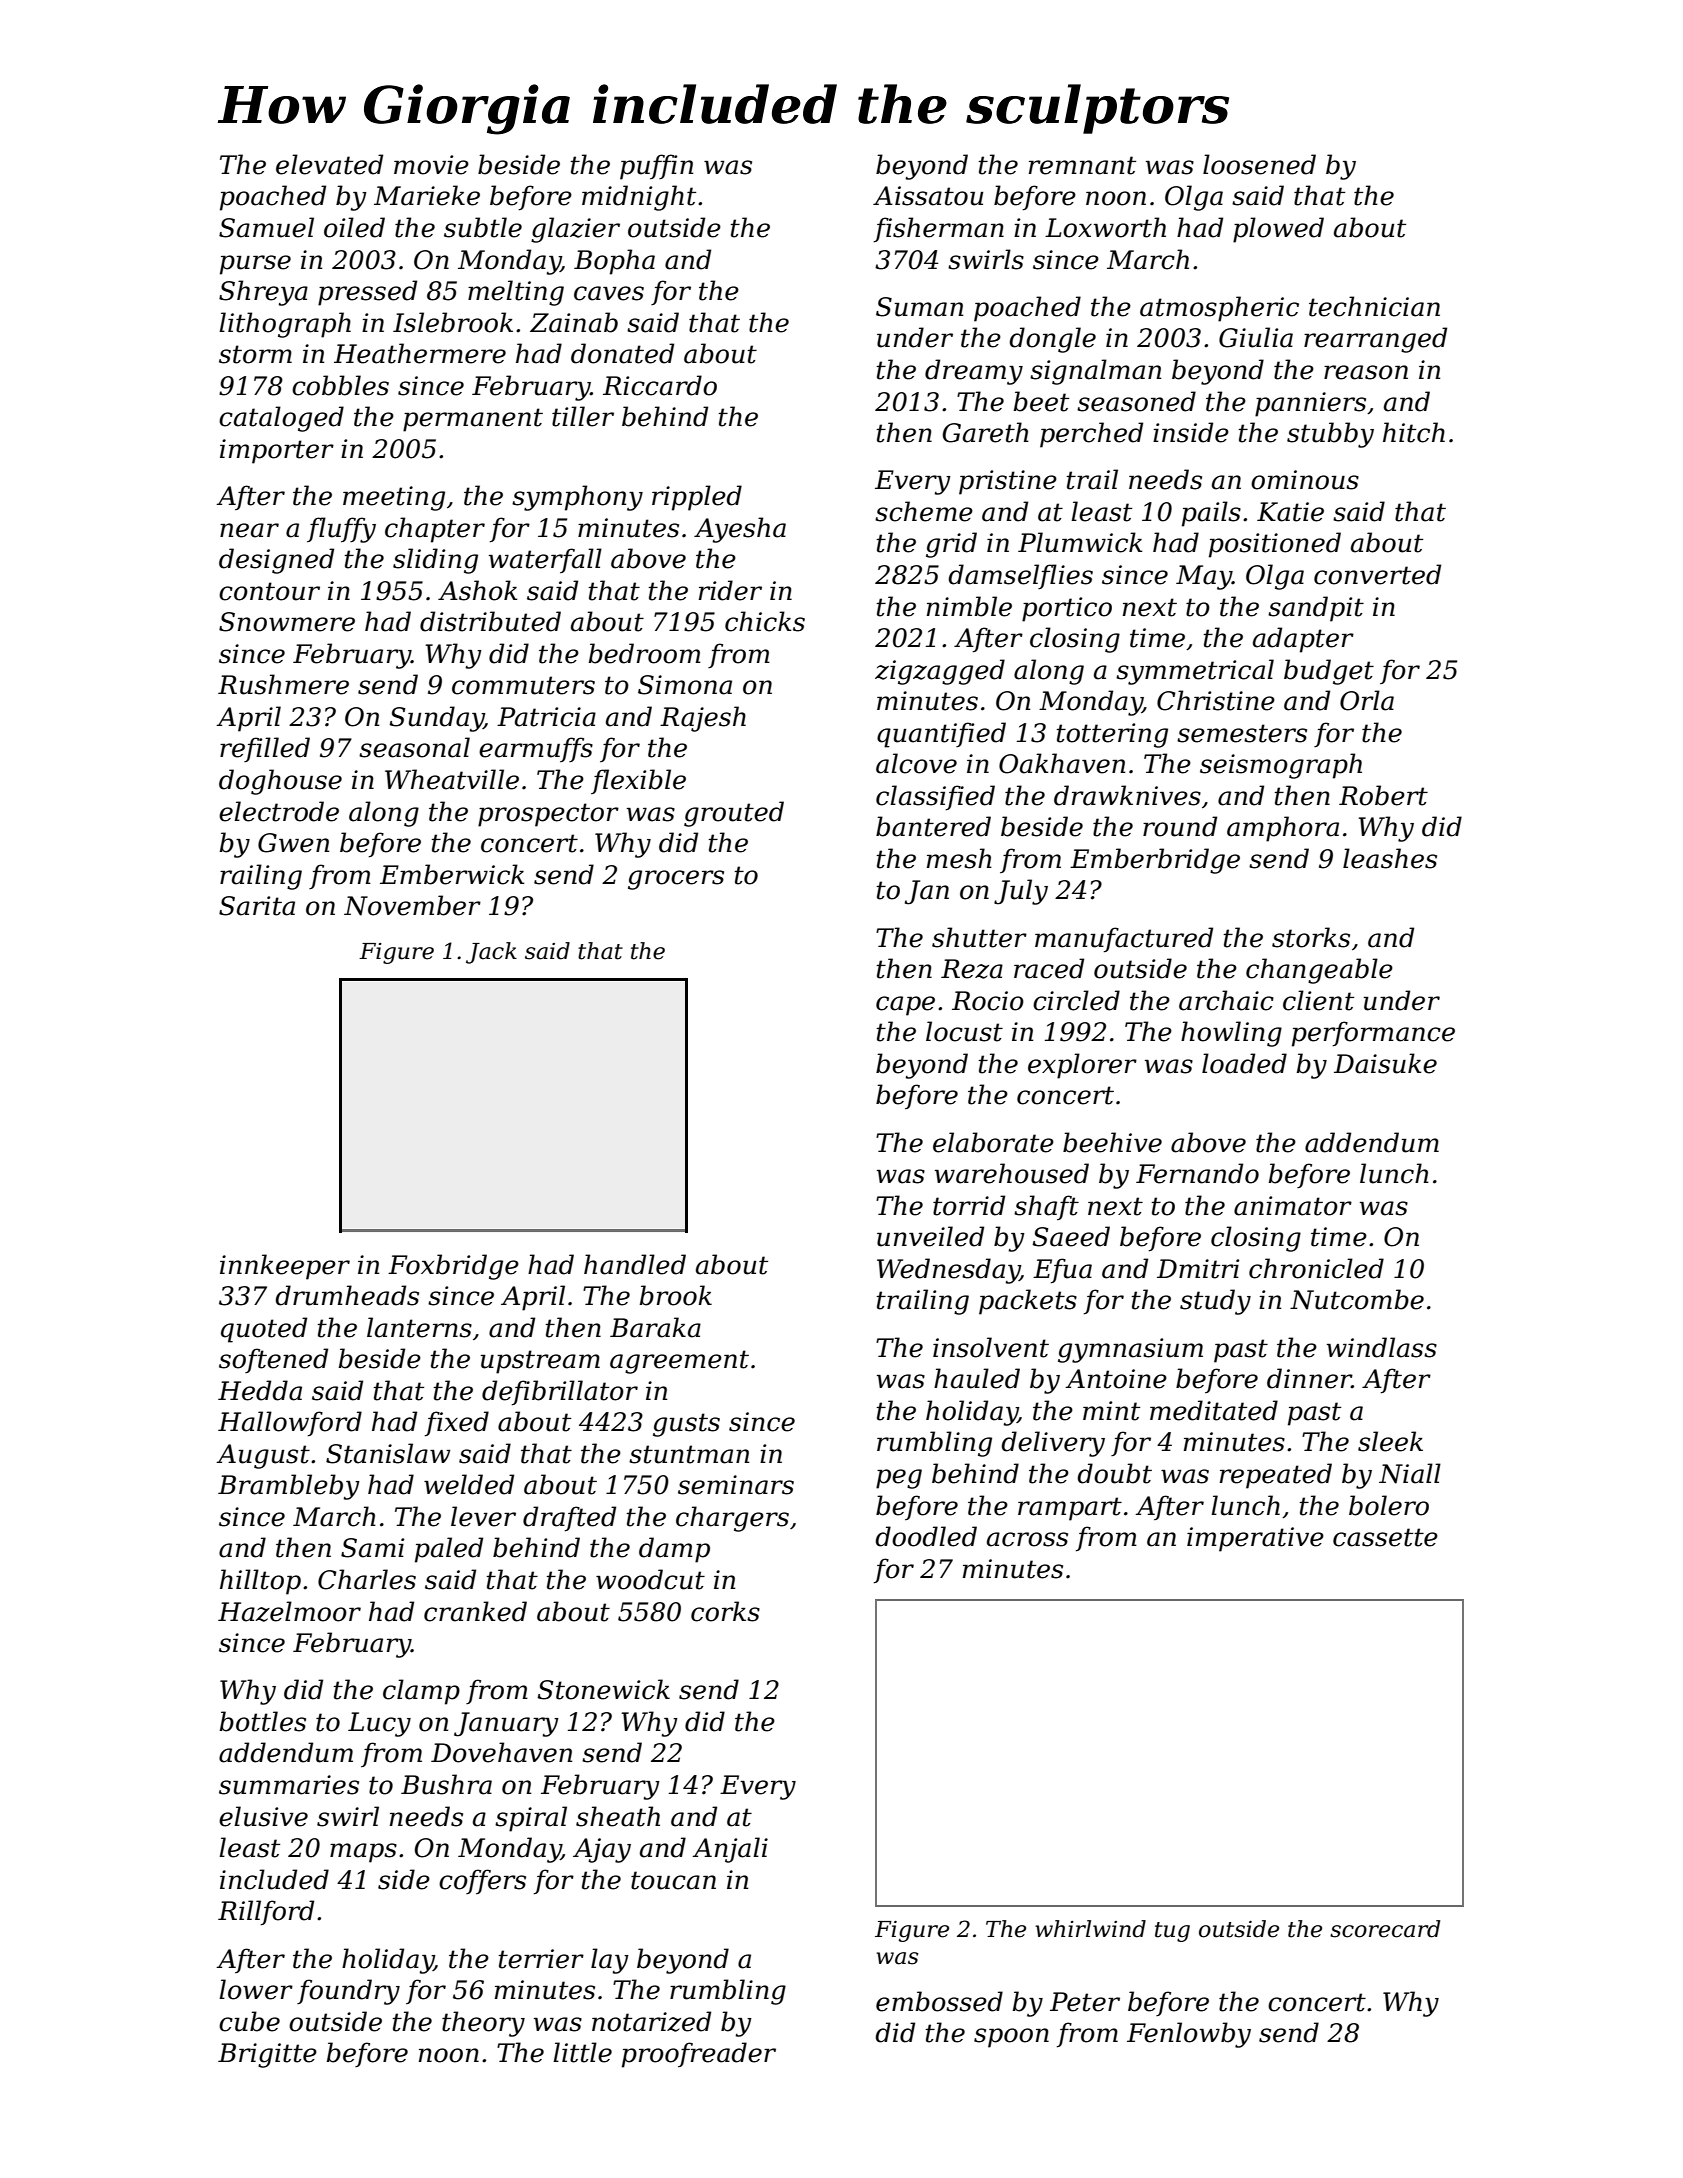 Image resolution: width=1683 pixels, height=2178 pixels. I want to click on chargers, so click(732, 1519).
